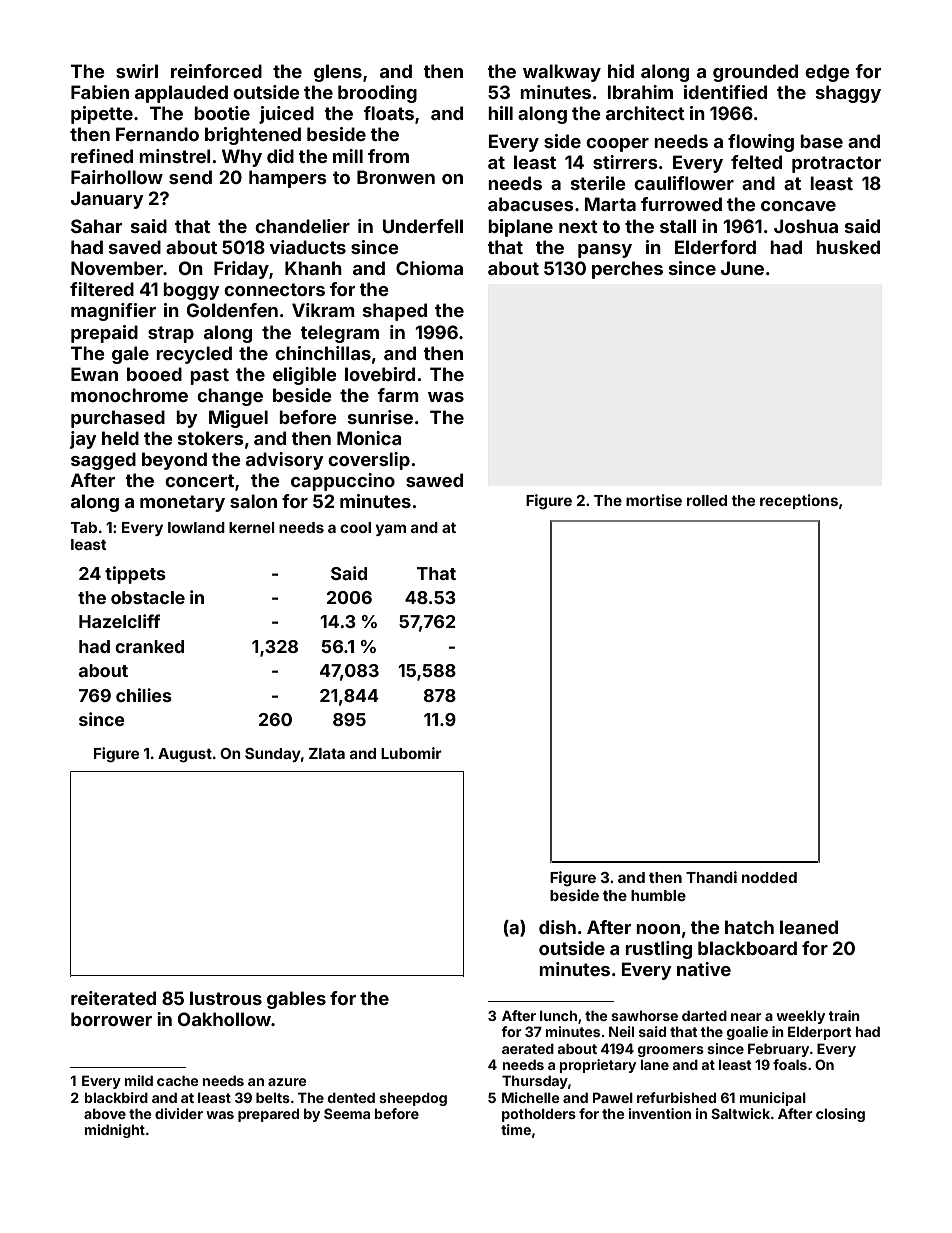  What do you see at coordinates (660, 1113) in the image?
I see `invention` at bounding box center [660, 1113].
